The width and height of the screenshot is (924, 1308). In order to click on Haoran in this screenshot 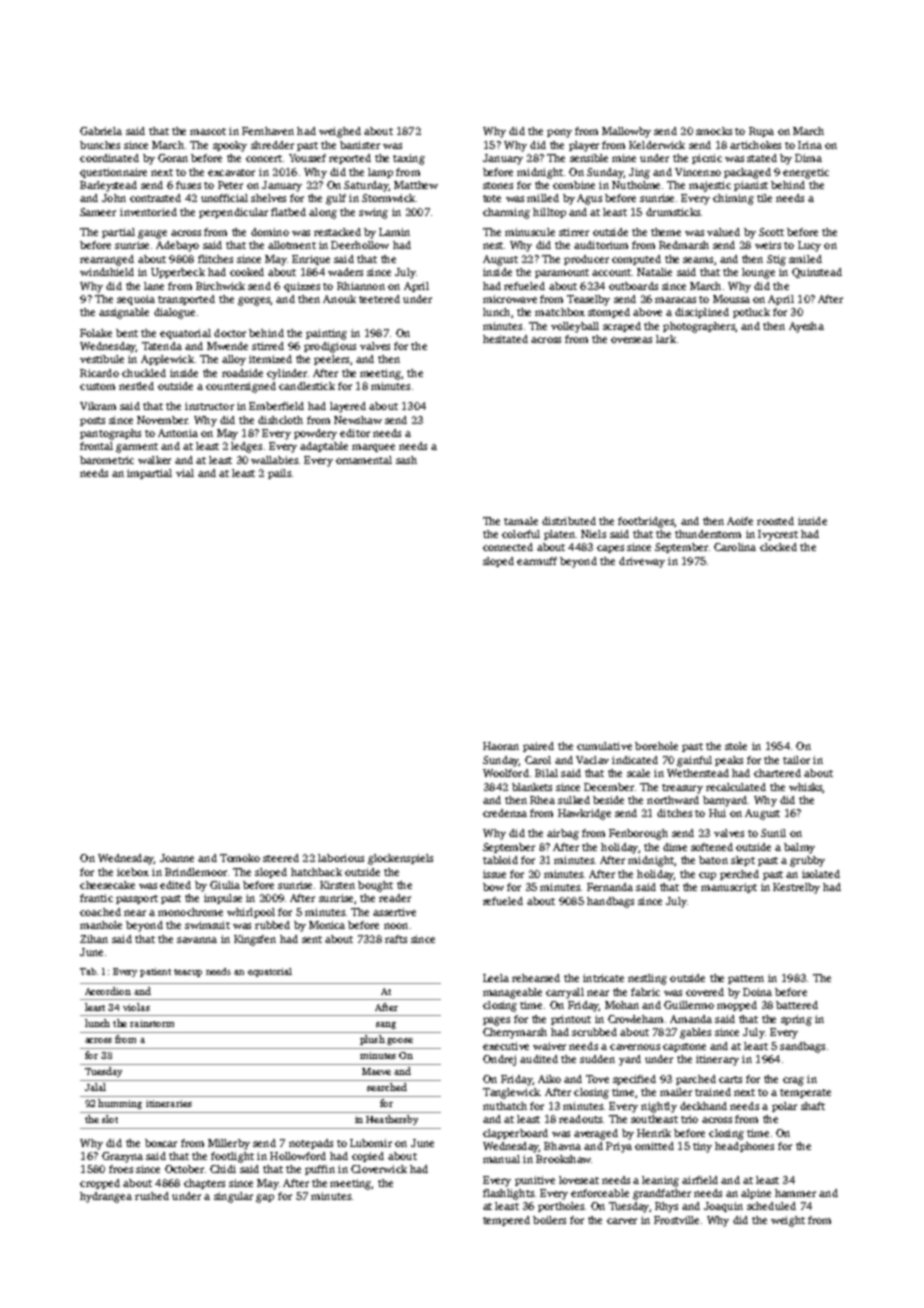, I will do `click(501, 746)`.
